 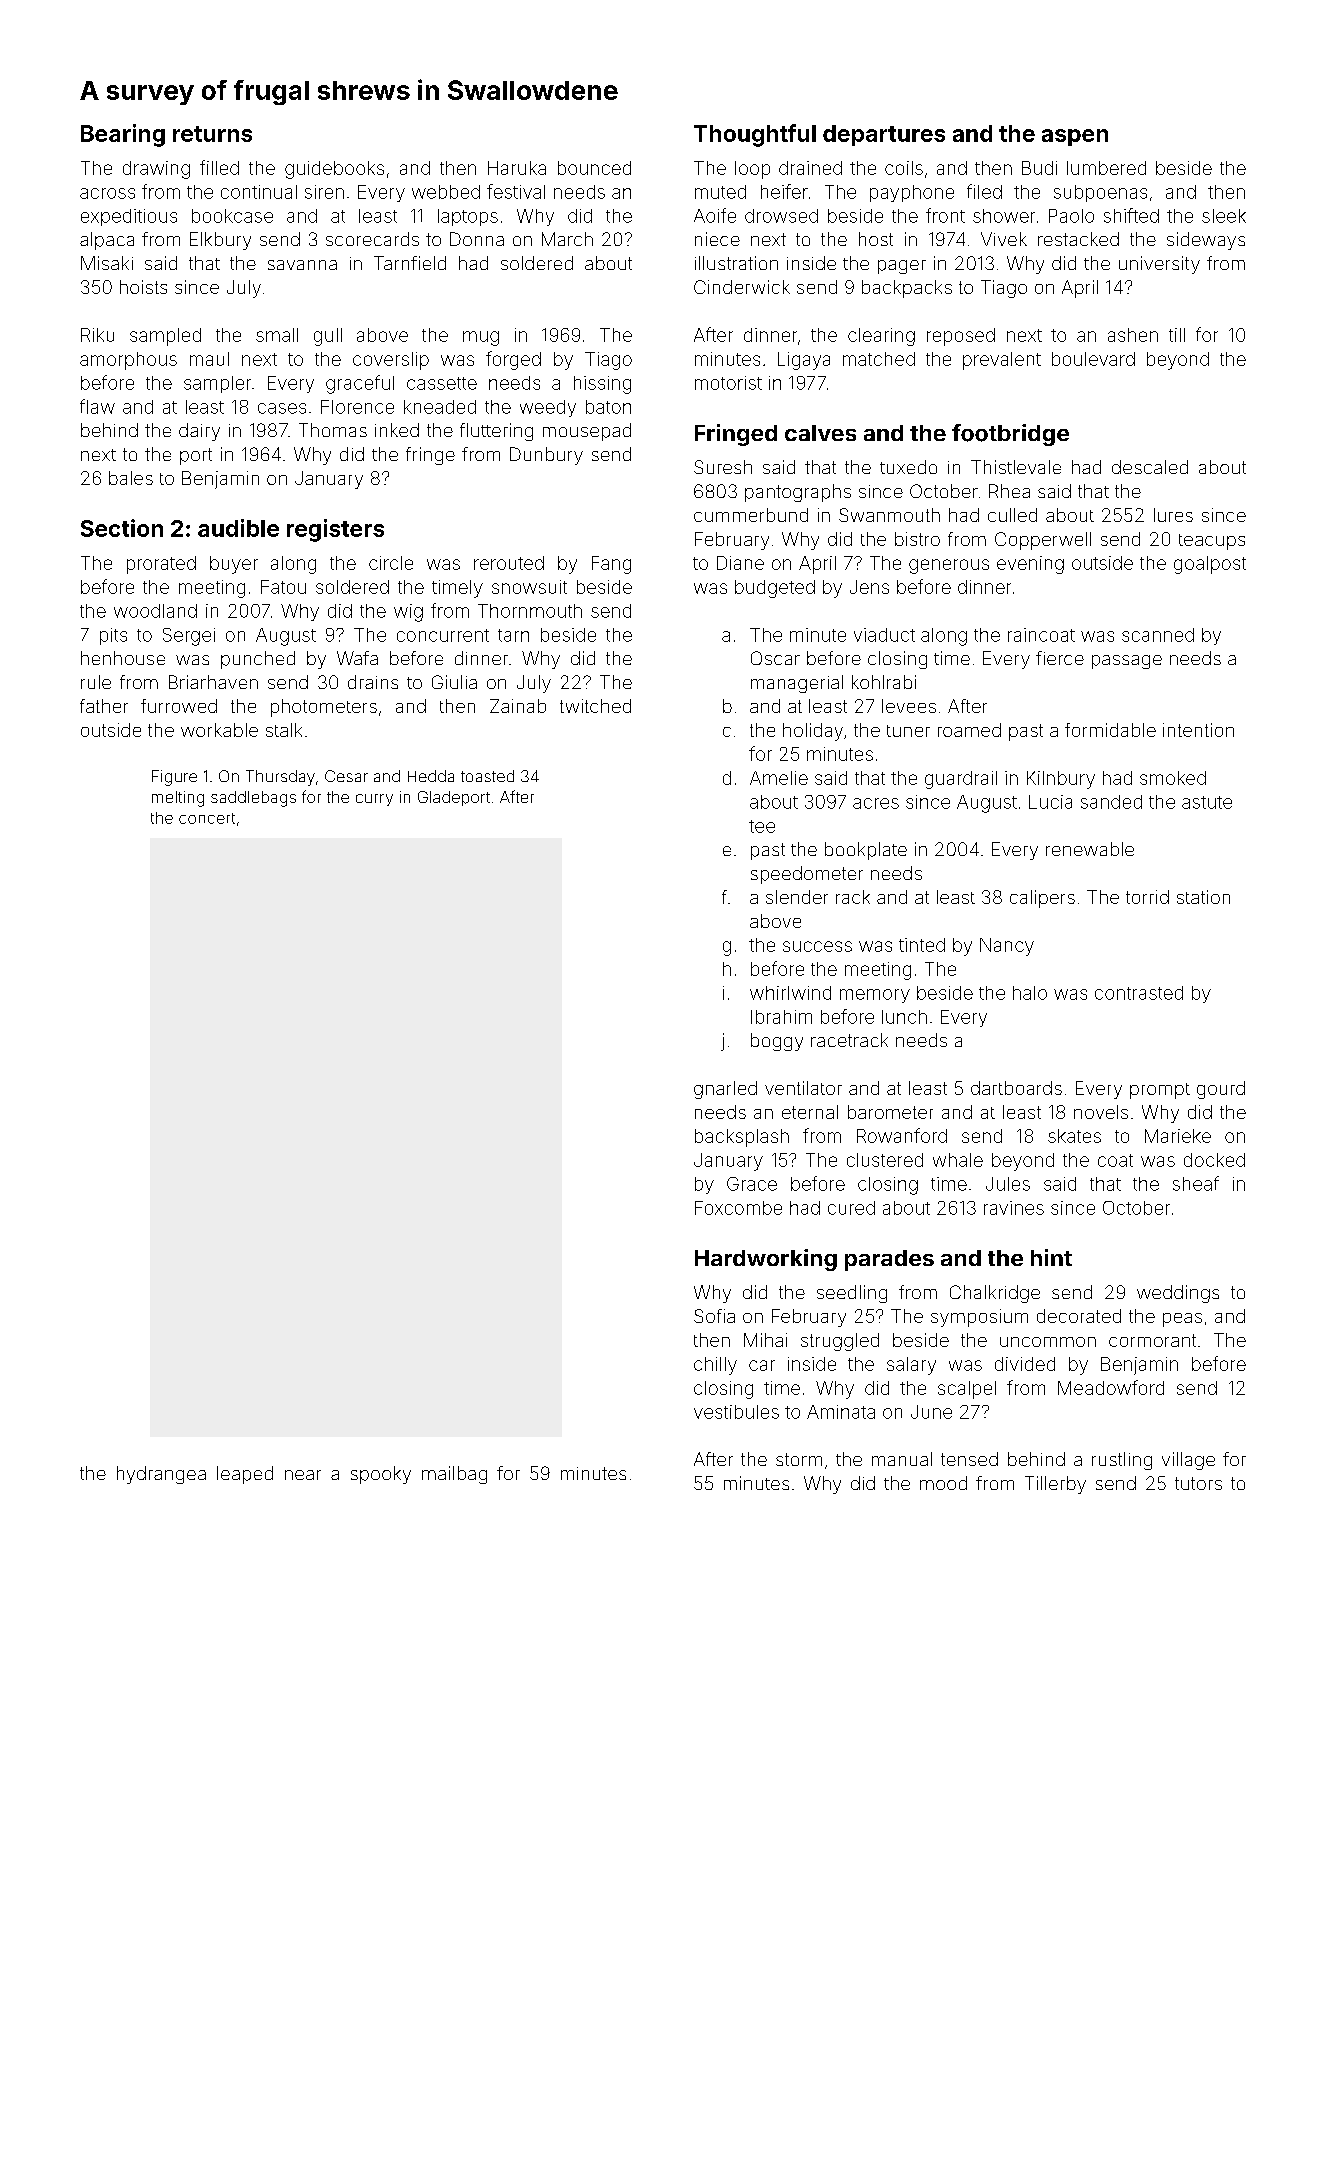 What do you see at coordinates (123, 135) in the screenshot?
I see `Bearing` at bounding box center [123, 135].
